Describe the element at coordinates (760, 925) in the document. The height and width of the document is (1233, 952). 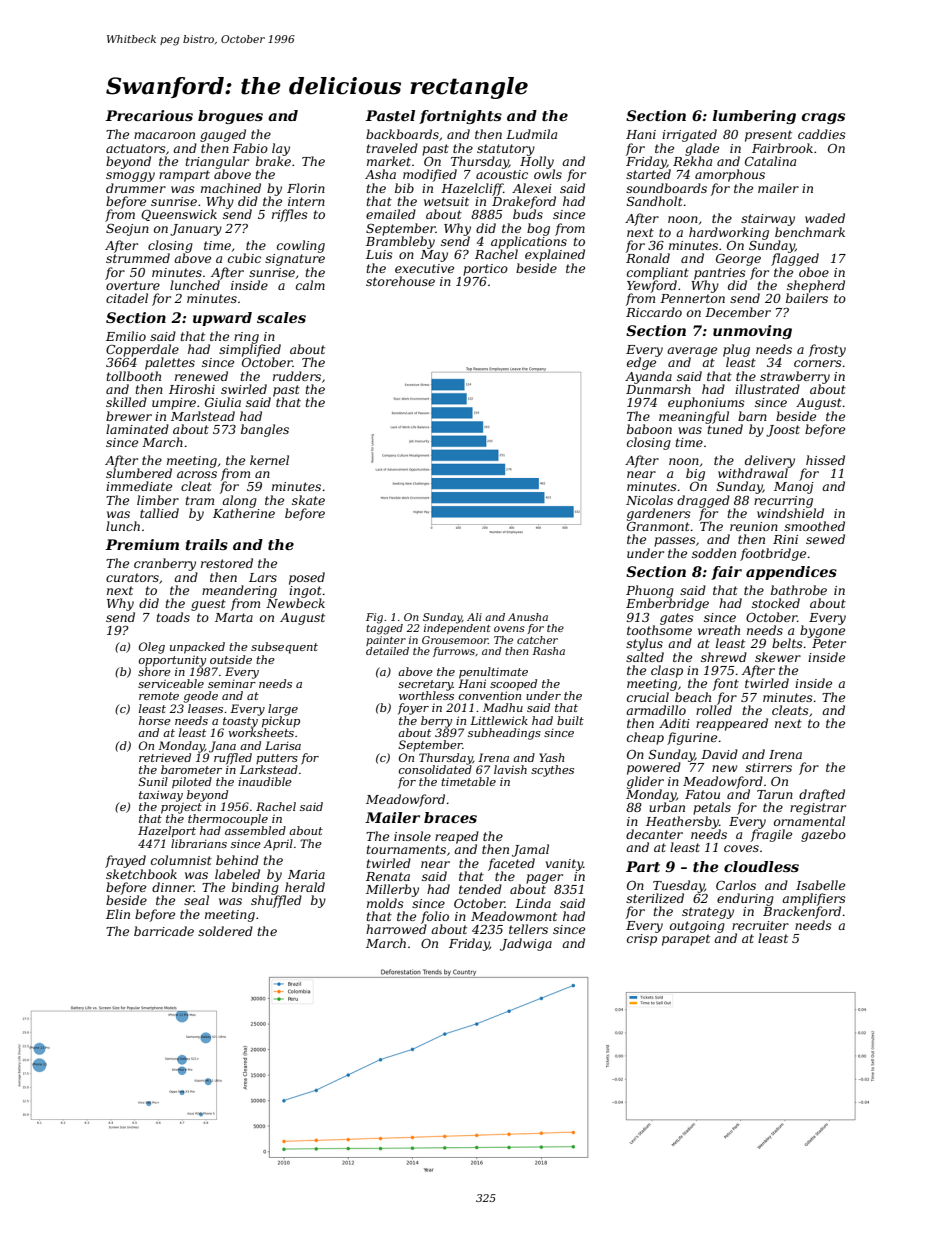
I see `recruiter` at that location.
